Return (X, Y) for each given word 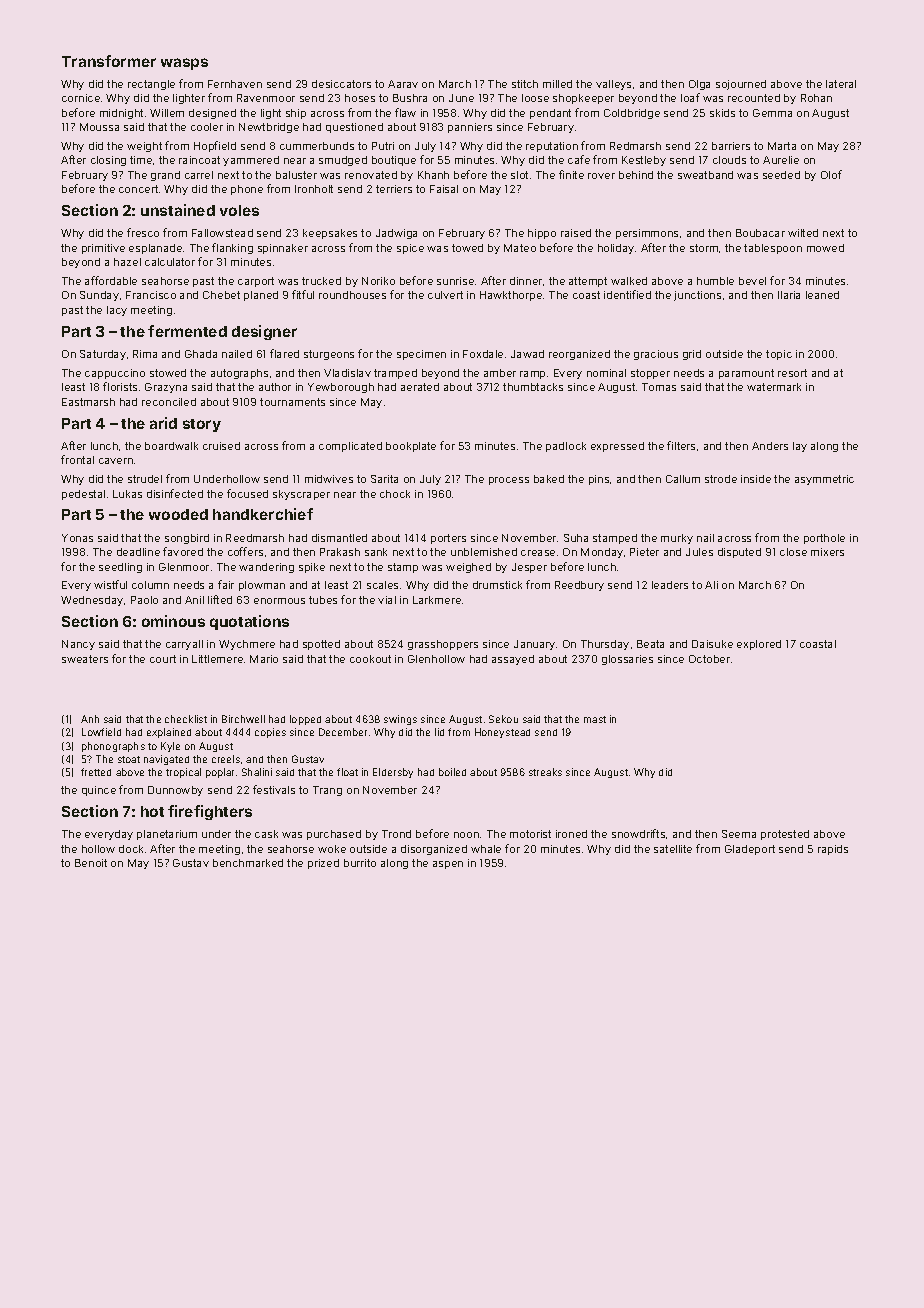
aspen (448, 865)
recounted (754, 98)
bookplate (411, 447)
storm (704, 248)
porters (448, 539)
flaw (405, 112)
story (202, 425)
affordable (111, 280)
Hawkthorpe (511, 296)
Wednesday (92, 601)
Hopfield (215, 146)
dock (131, 849)
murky (677, 539)
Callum (683, 479)
